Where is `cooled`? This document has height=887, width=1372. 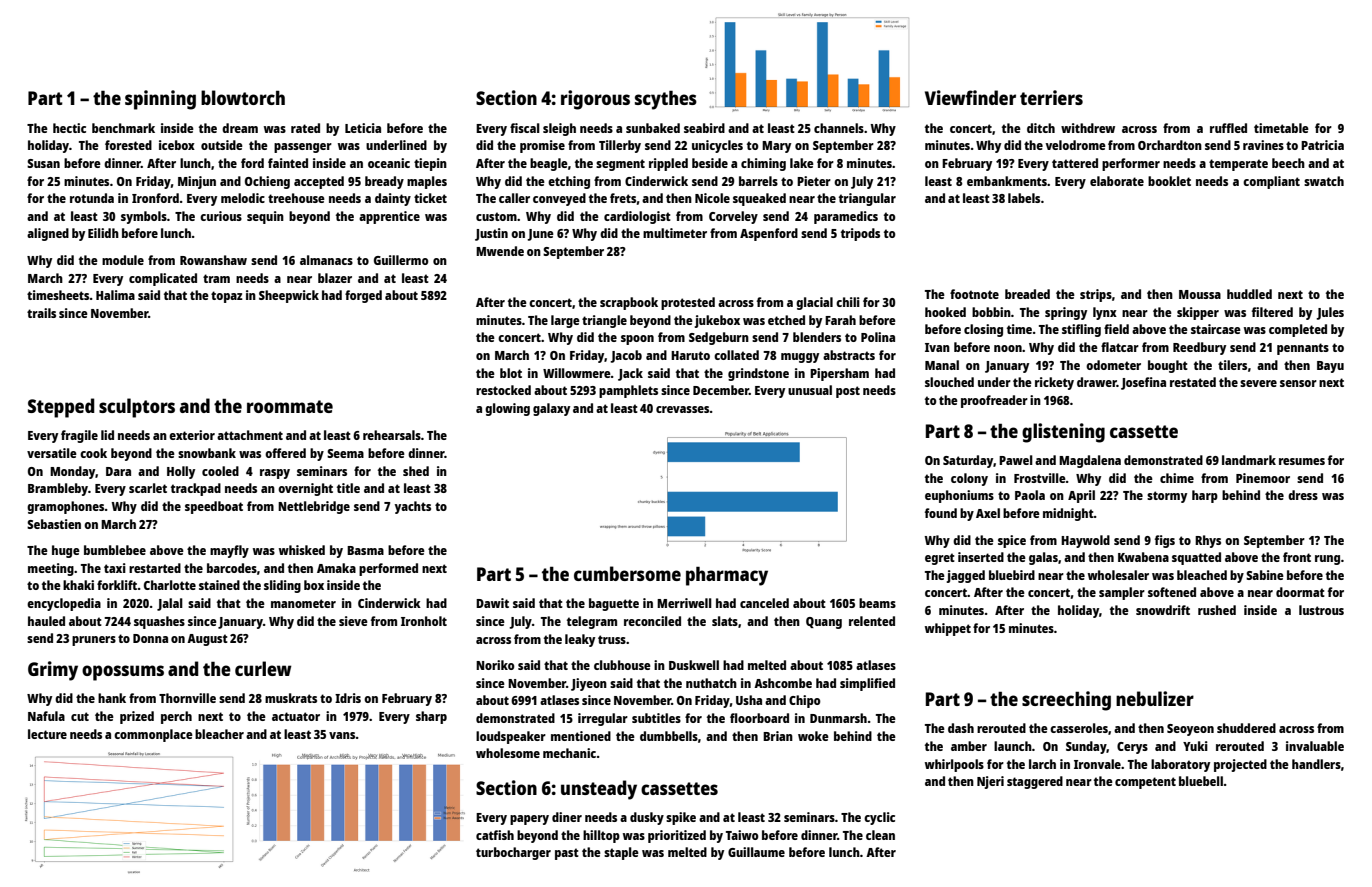 cooled is located at coordinates (220, 471).
